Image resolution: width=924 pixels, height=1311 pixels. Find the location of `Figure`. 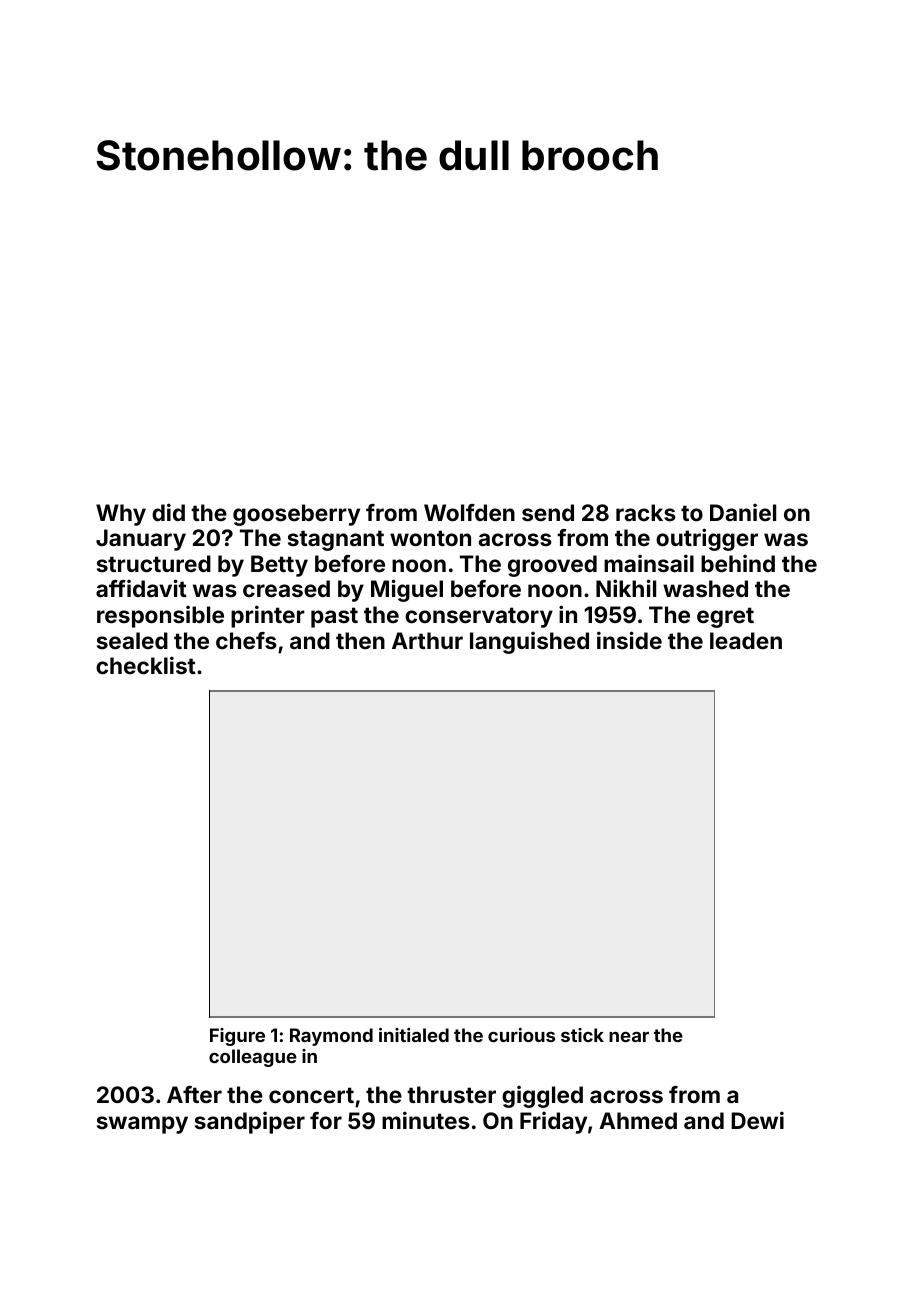

Figure is located at coordinates (237, 1037).
